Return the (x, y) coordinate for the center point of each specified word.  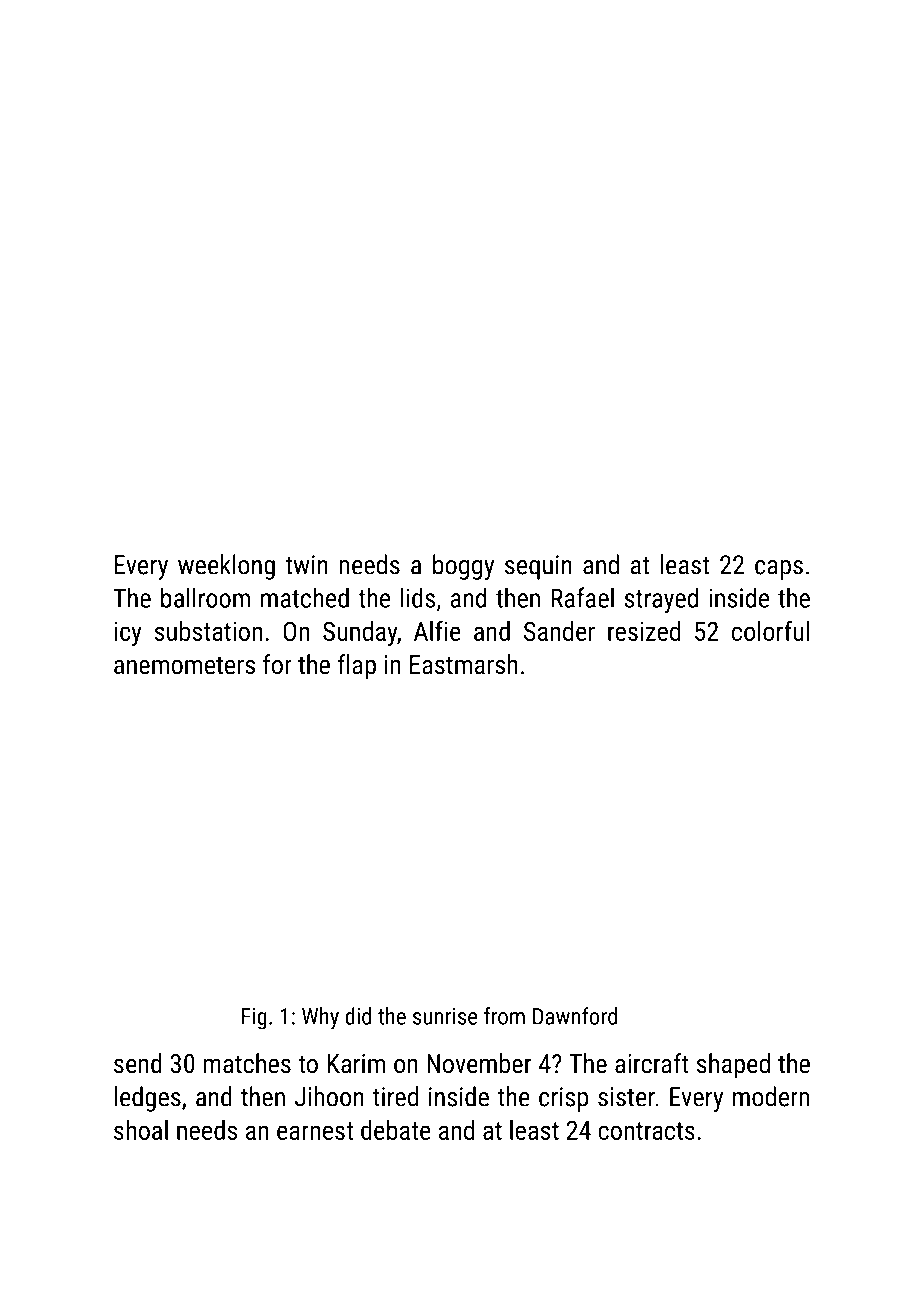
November (479, 1063)
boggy (463, 567)
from (504, 1016)
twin (306, 565)
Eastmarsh (464, 664)
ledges (147, 1099)
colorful (770, 630)
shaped (733, 1066)
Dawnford (575, 1016)
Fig (254, 1019)
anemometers (184, 665)
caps (779, 570)
